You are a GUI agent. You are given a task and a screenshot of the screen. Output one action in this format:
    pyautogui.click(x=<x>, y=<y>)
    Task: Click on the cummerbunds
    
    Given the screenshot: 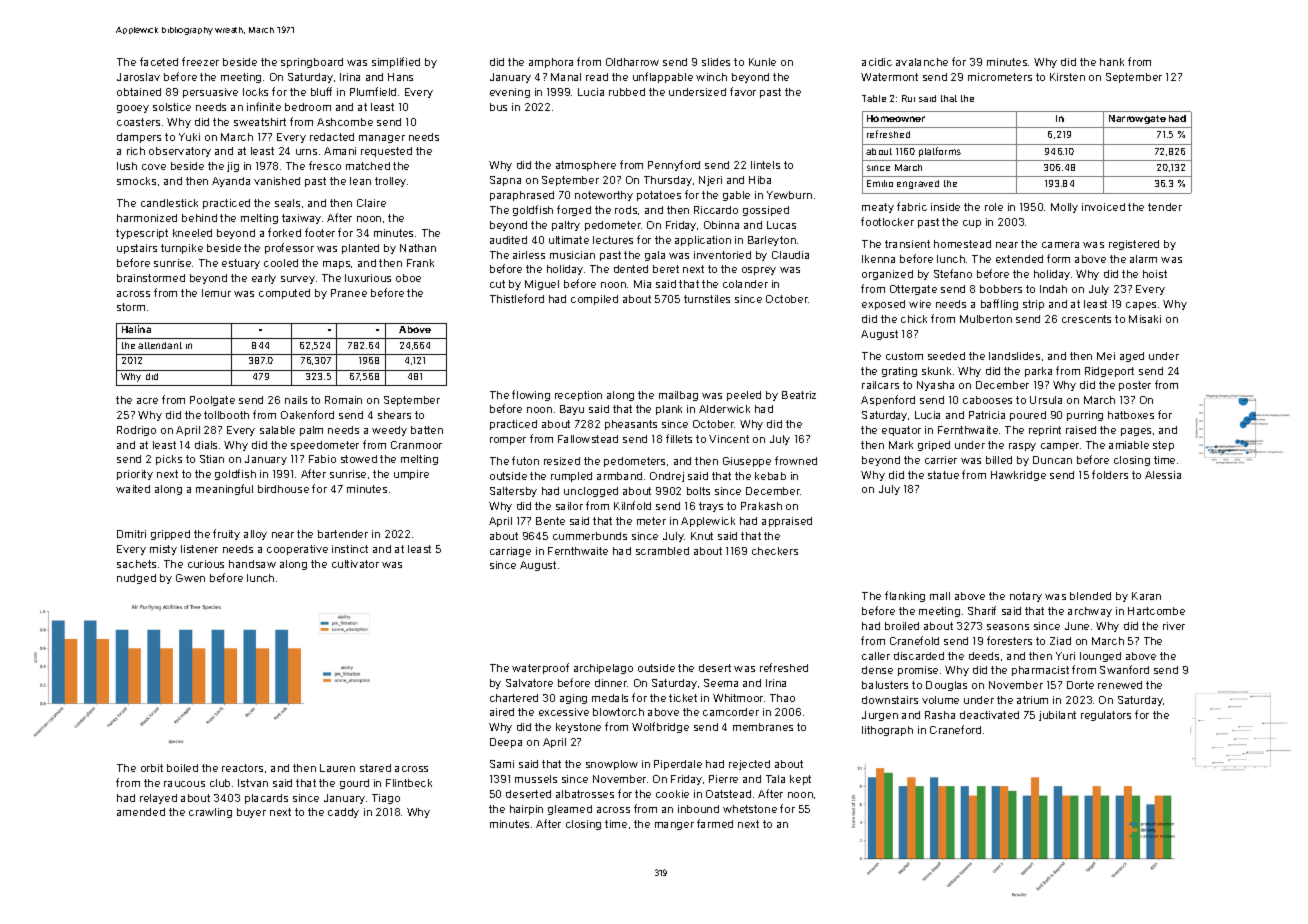 What is the action you would take?
    pyautogui.click(x=590, y=536)
